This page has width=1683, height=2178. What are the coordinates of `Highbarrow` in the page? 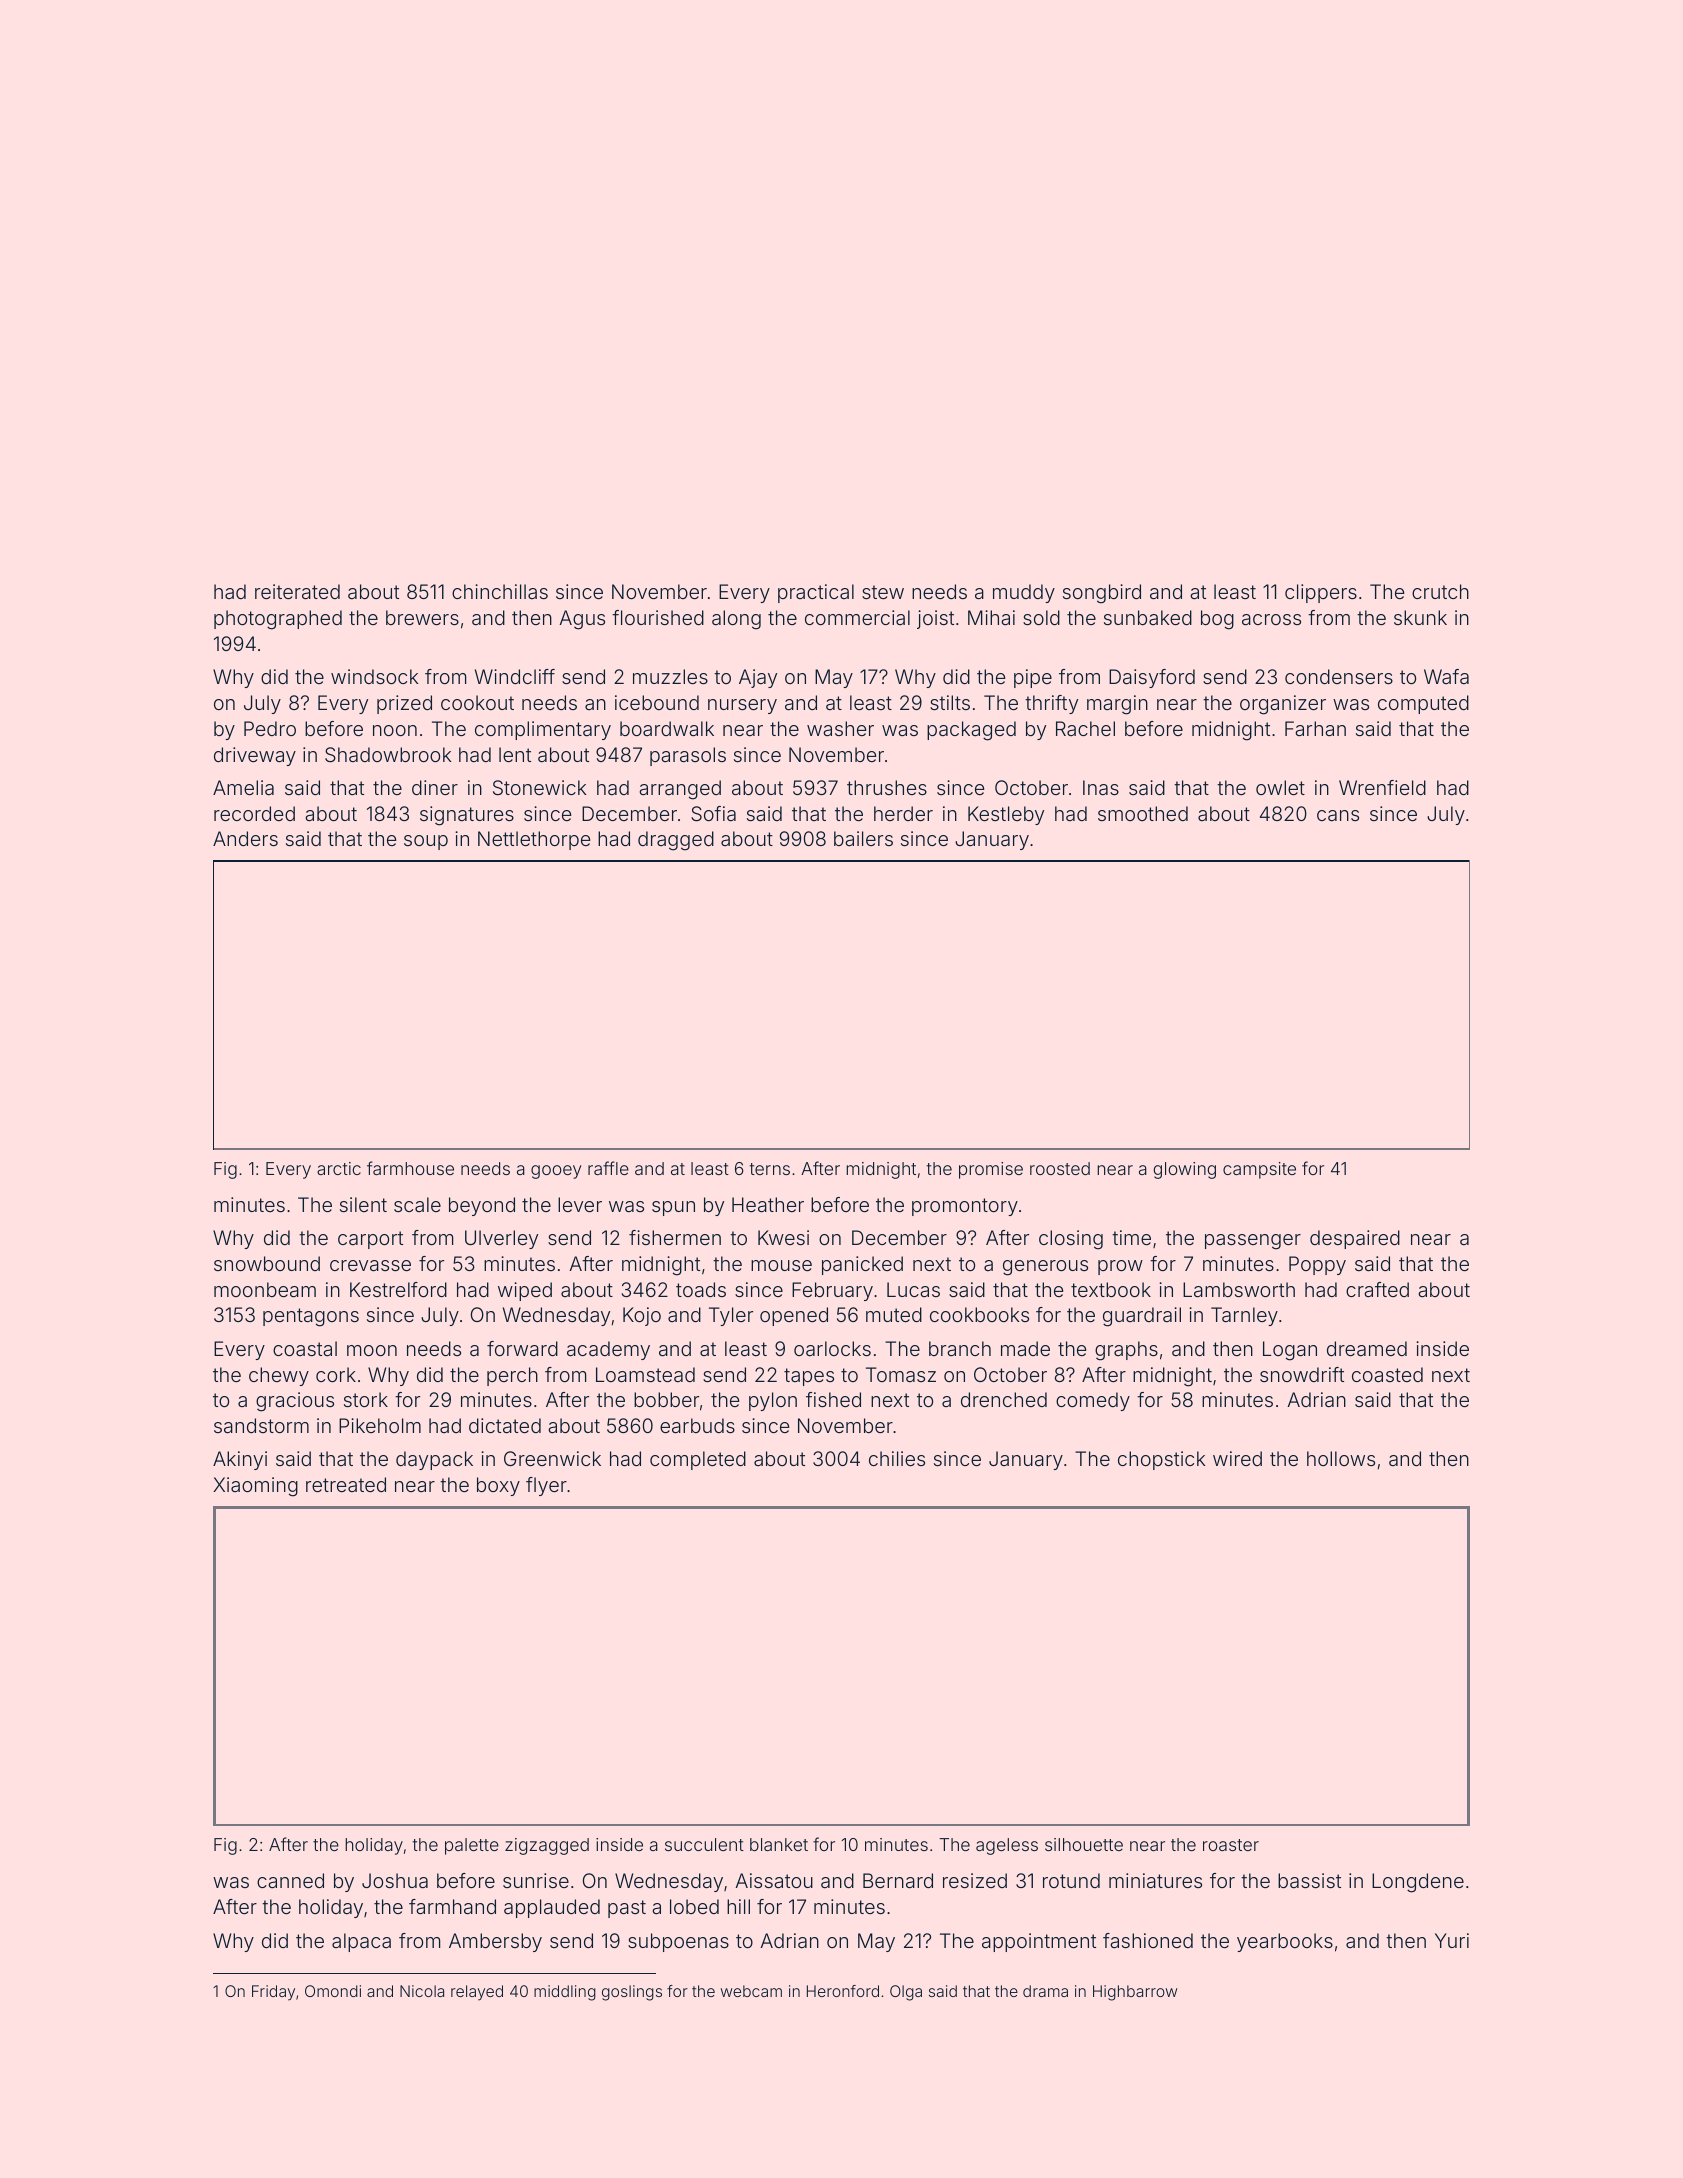 It's located at (1135, 1993).
